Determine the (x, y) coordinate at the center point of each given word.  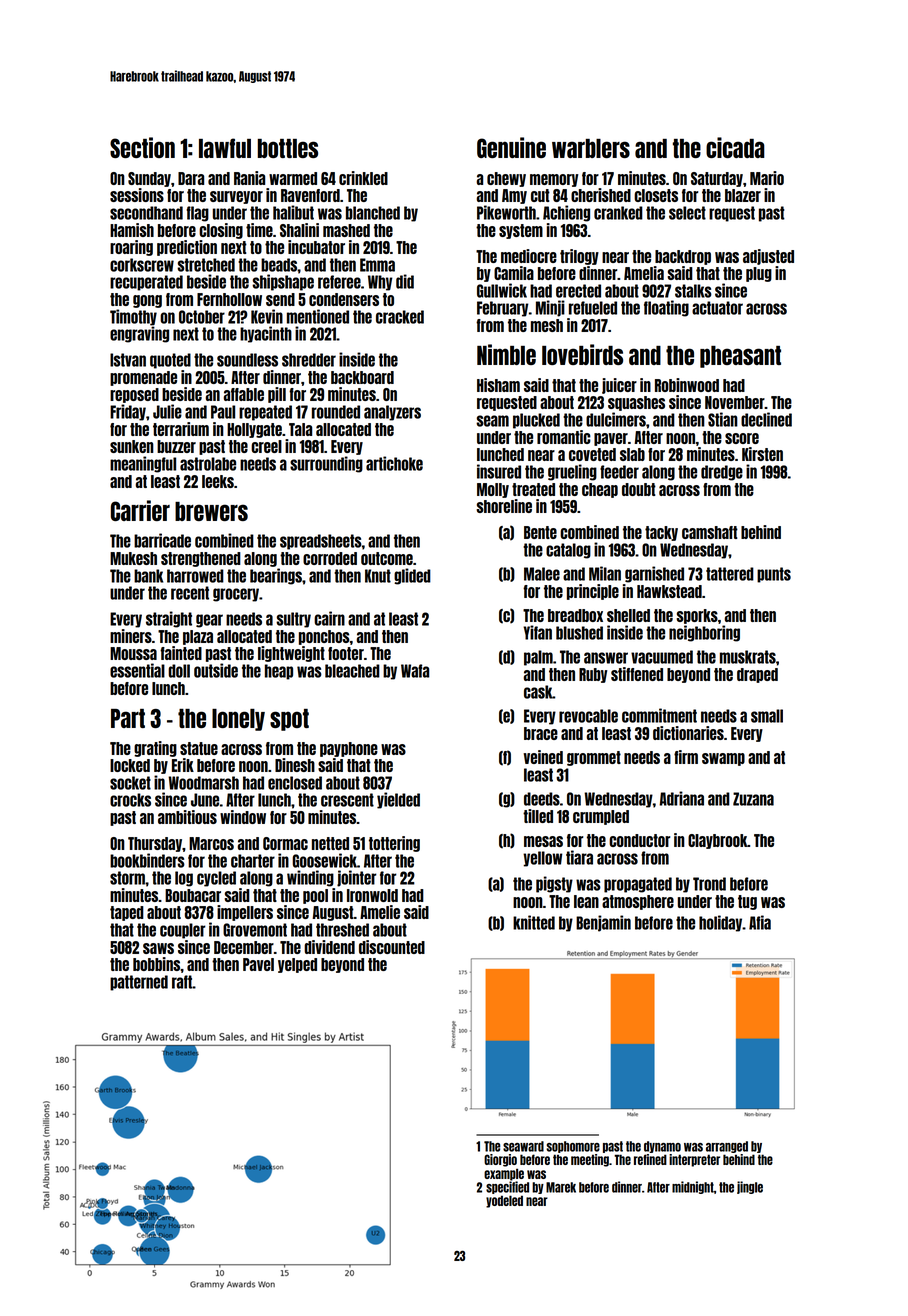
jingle (750, 1187)
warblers (591, 148)
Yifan (537, 632)
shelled (628, 615)
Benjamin (603, 923)
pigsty (554, 884)
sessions (137, 195)
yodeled (504, 1201)
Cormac (285, 843)
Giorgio (500, 1160)
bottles (288, 148)
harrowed (195, 576)
